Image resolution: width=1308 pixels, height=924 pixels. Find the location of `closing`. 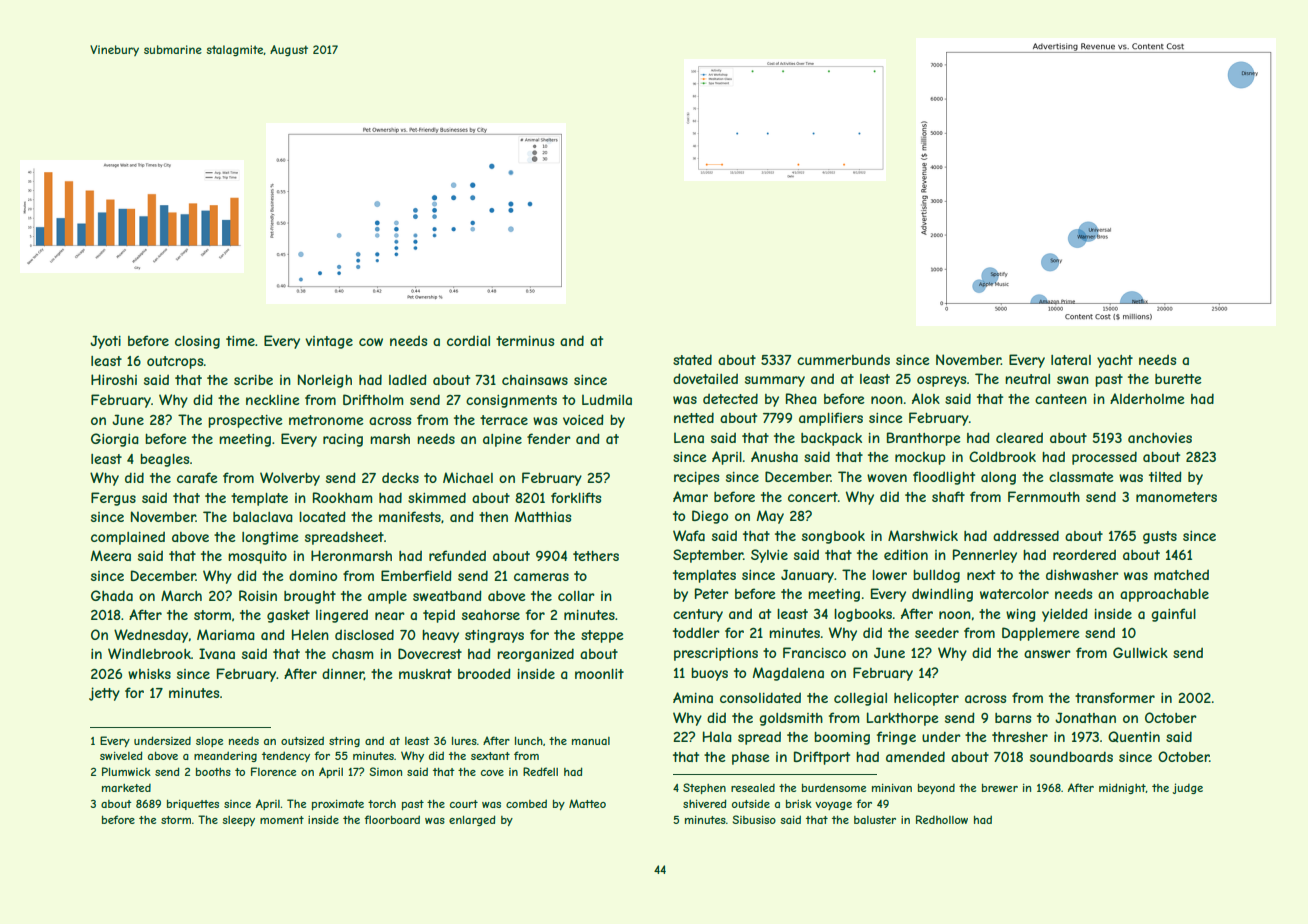

closing is located at coordinates (197, 342).
